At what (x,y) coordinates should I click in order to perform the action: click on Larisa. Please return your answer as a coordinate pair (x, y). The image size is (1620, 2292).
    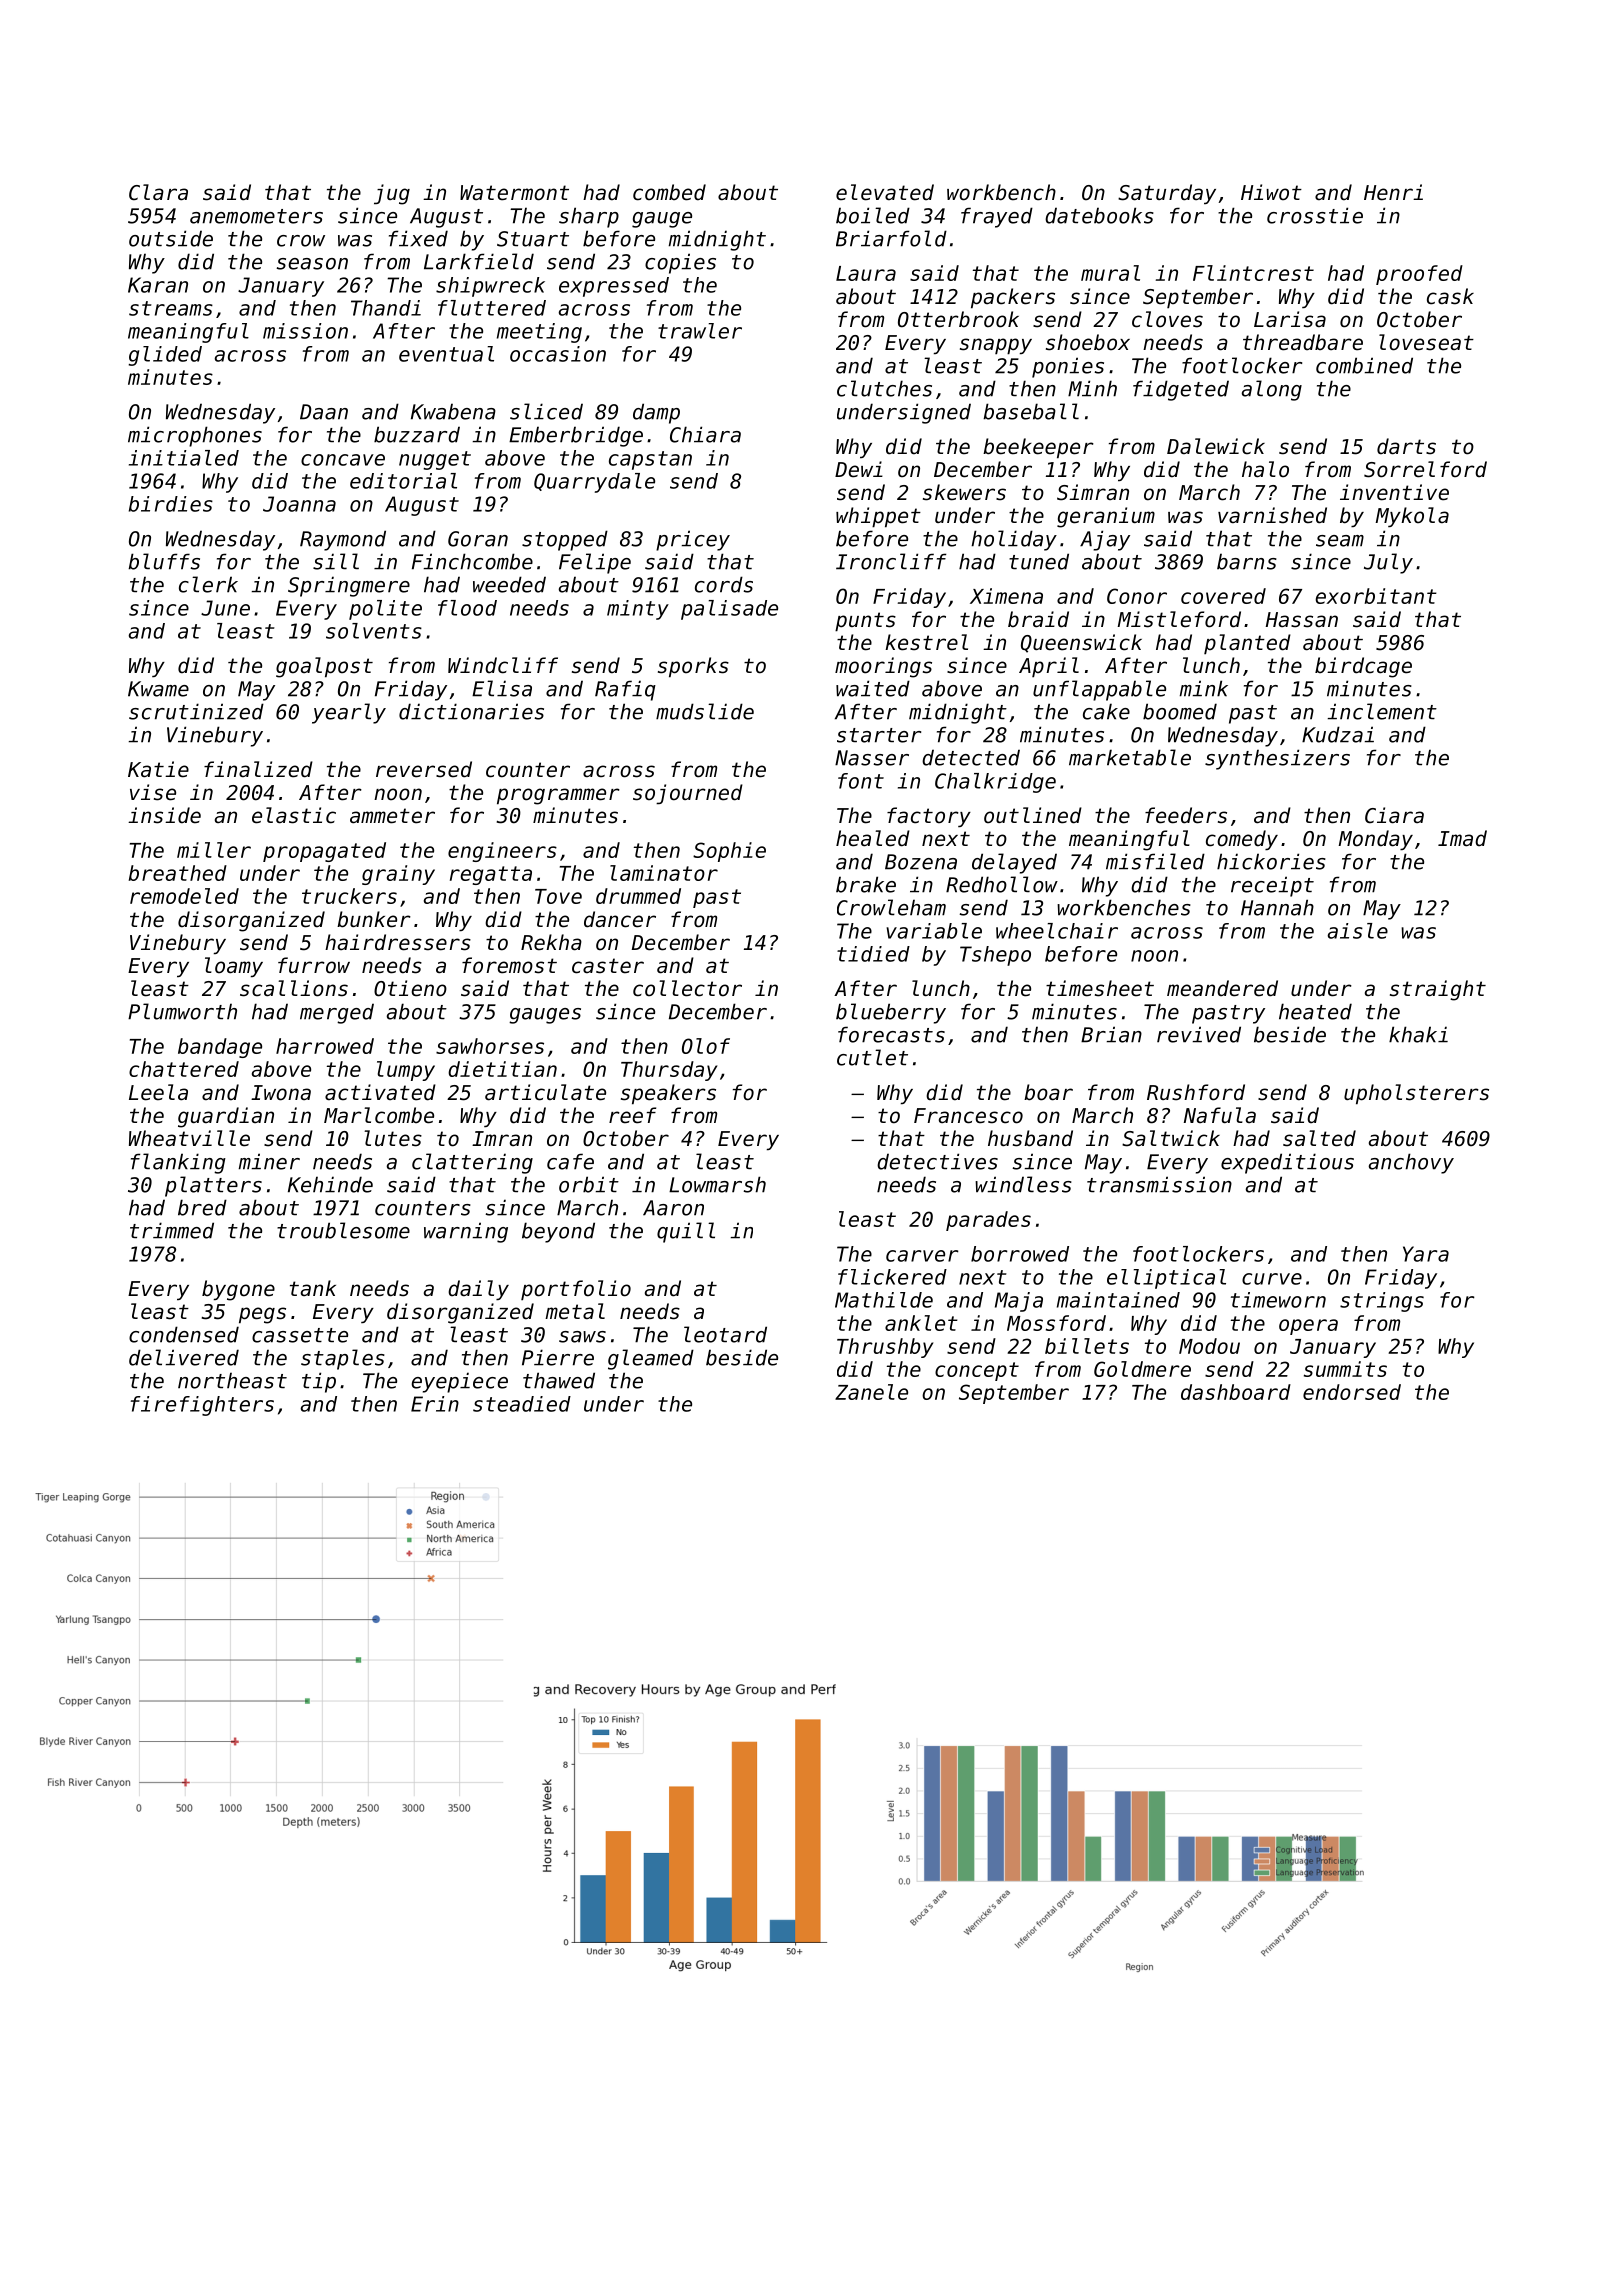
    Looking at the image, I should click on (1290, 319).
